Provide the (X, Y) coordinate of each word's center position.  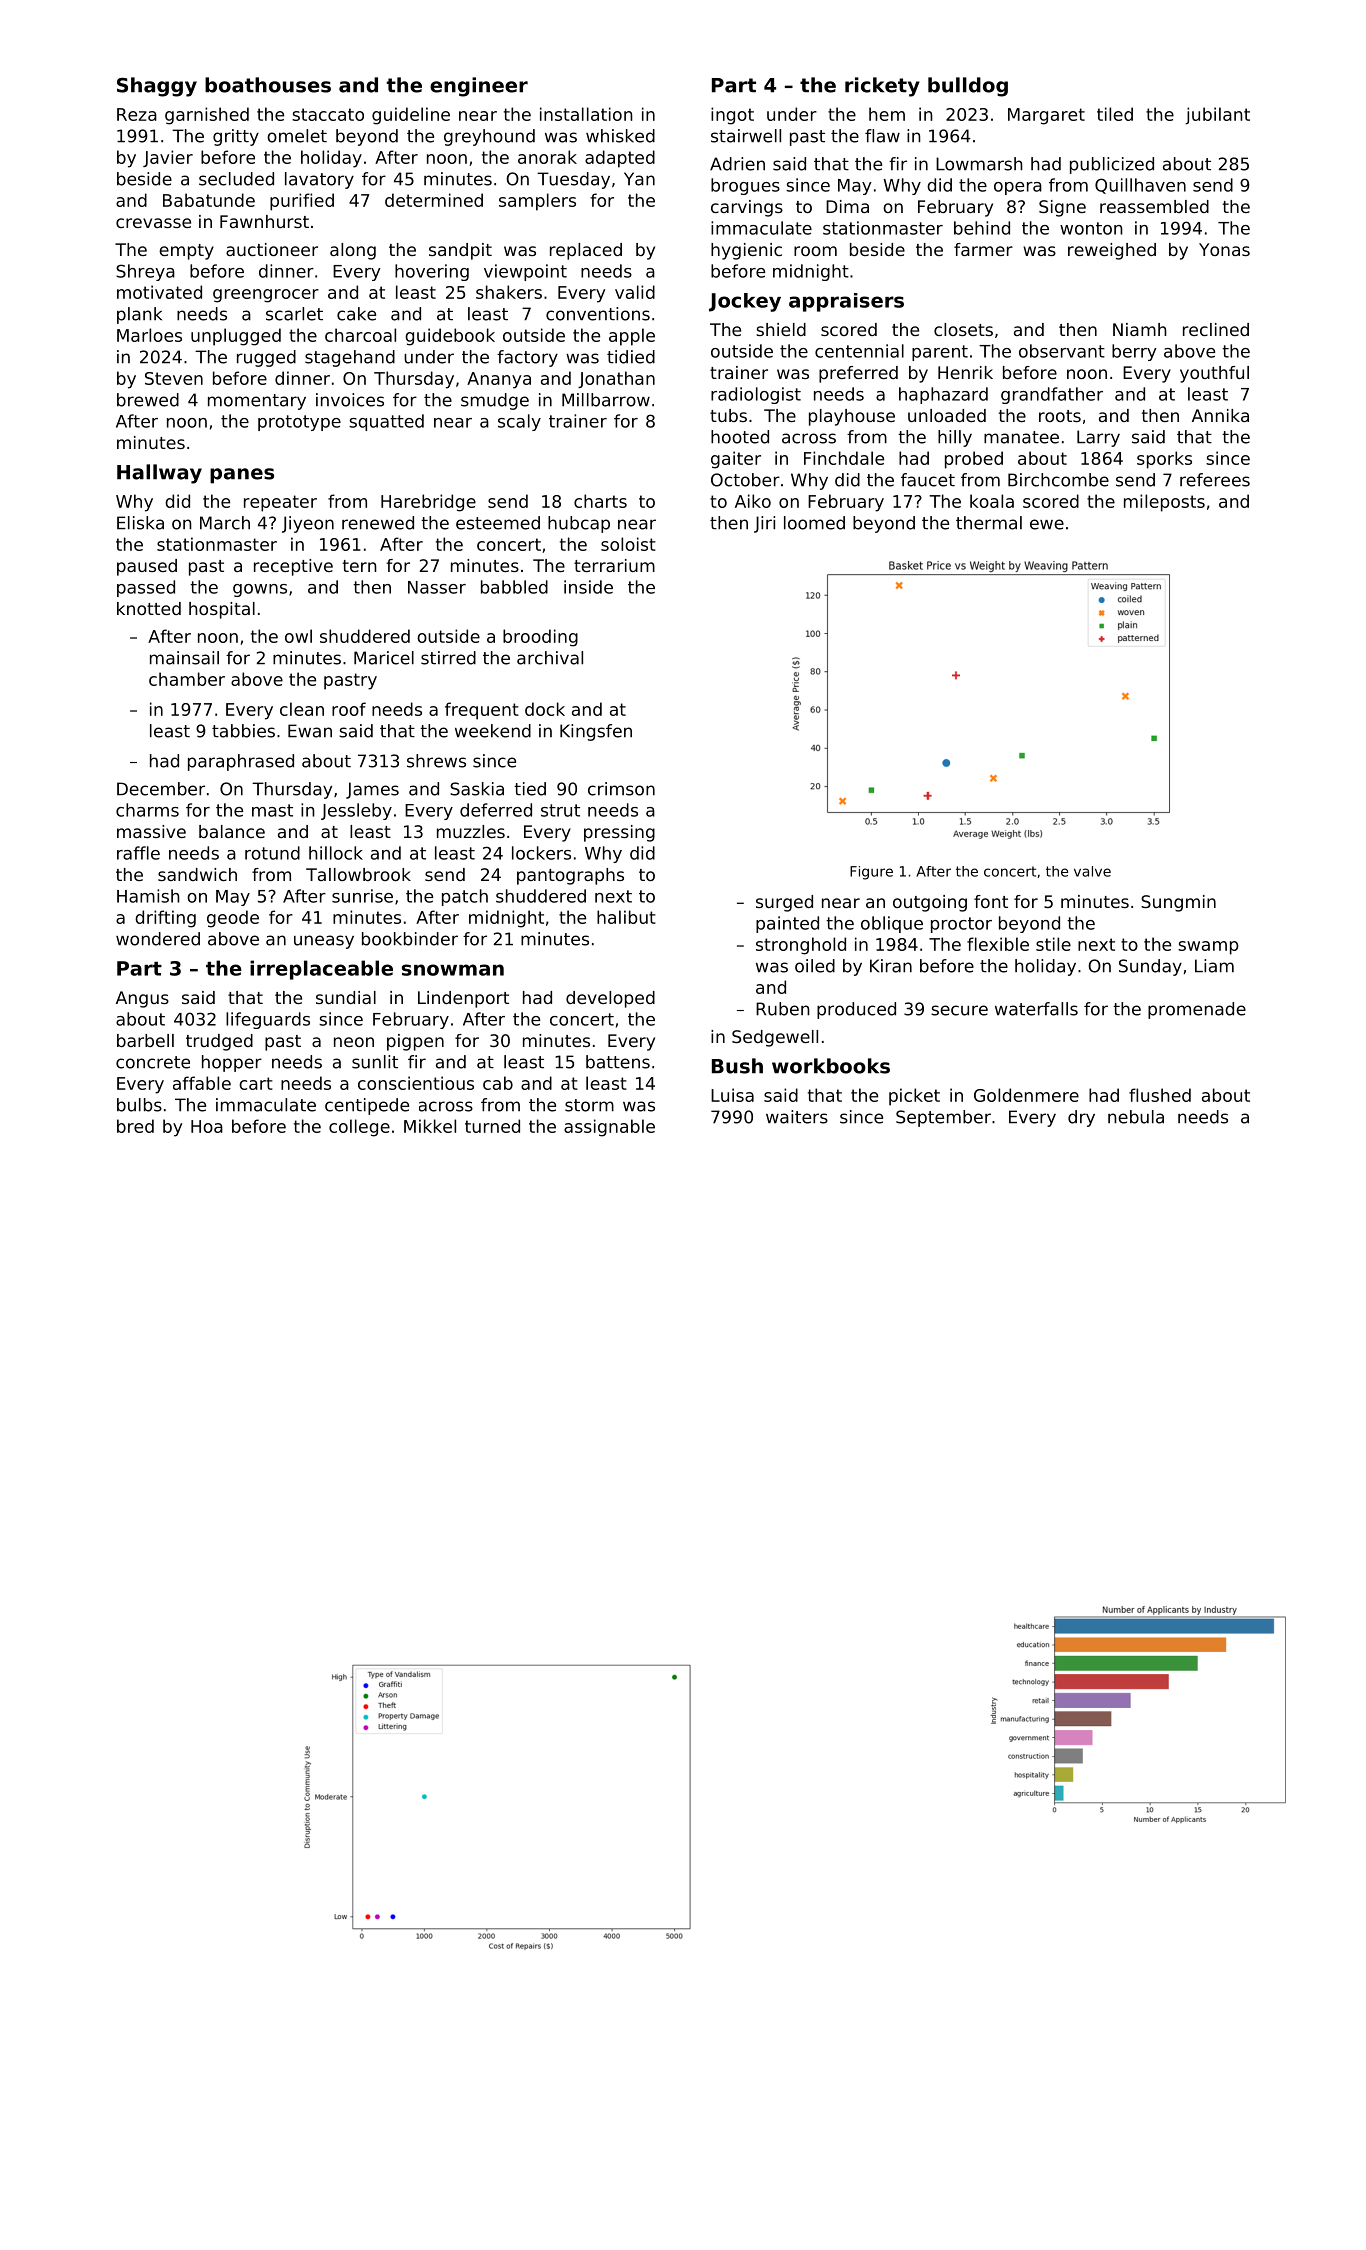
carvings (747, 208)
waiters (797, 1117)
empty (186, 252)
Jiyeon (308, 524)
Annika (1220, 415)
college (359, 1128)
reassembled (1154, 206)
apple (632, 337)
